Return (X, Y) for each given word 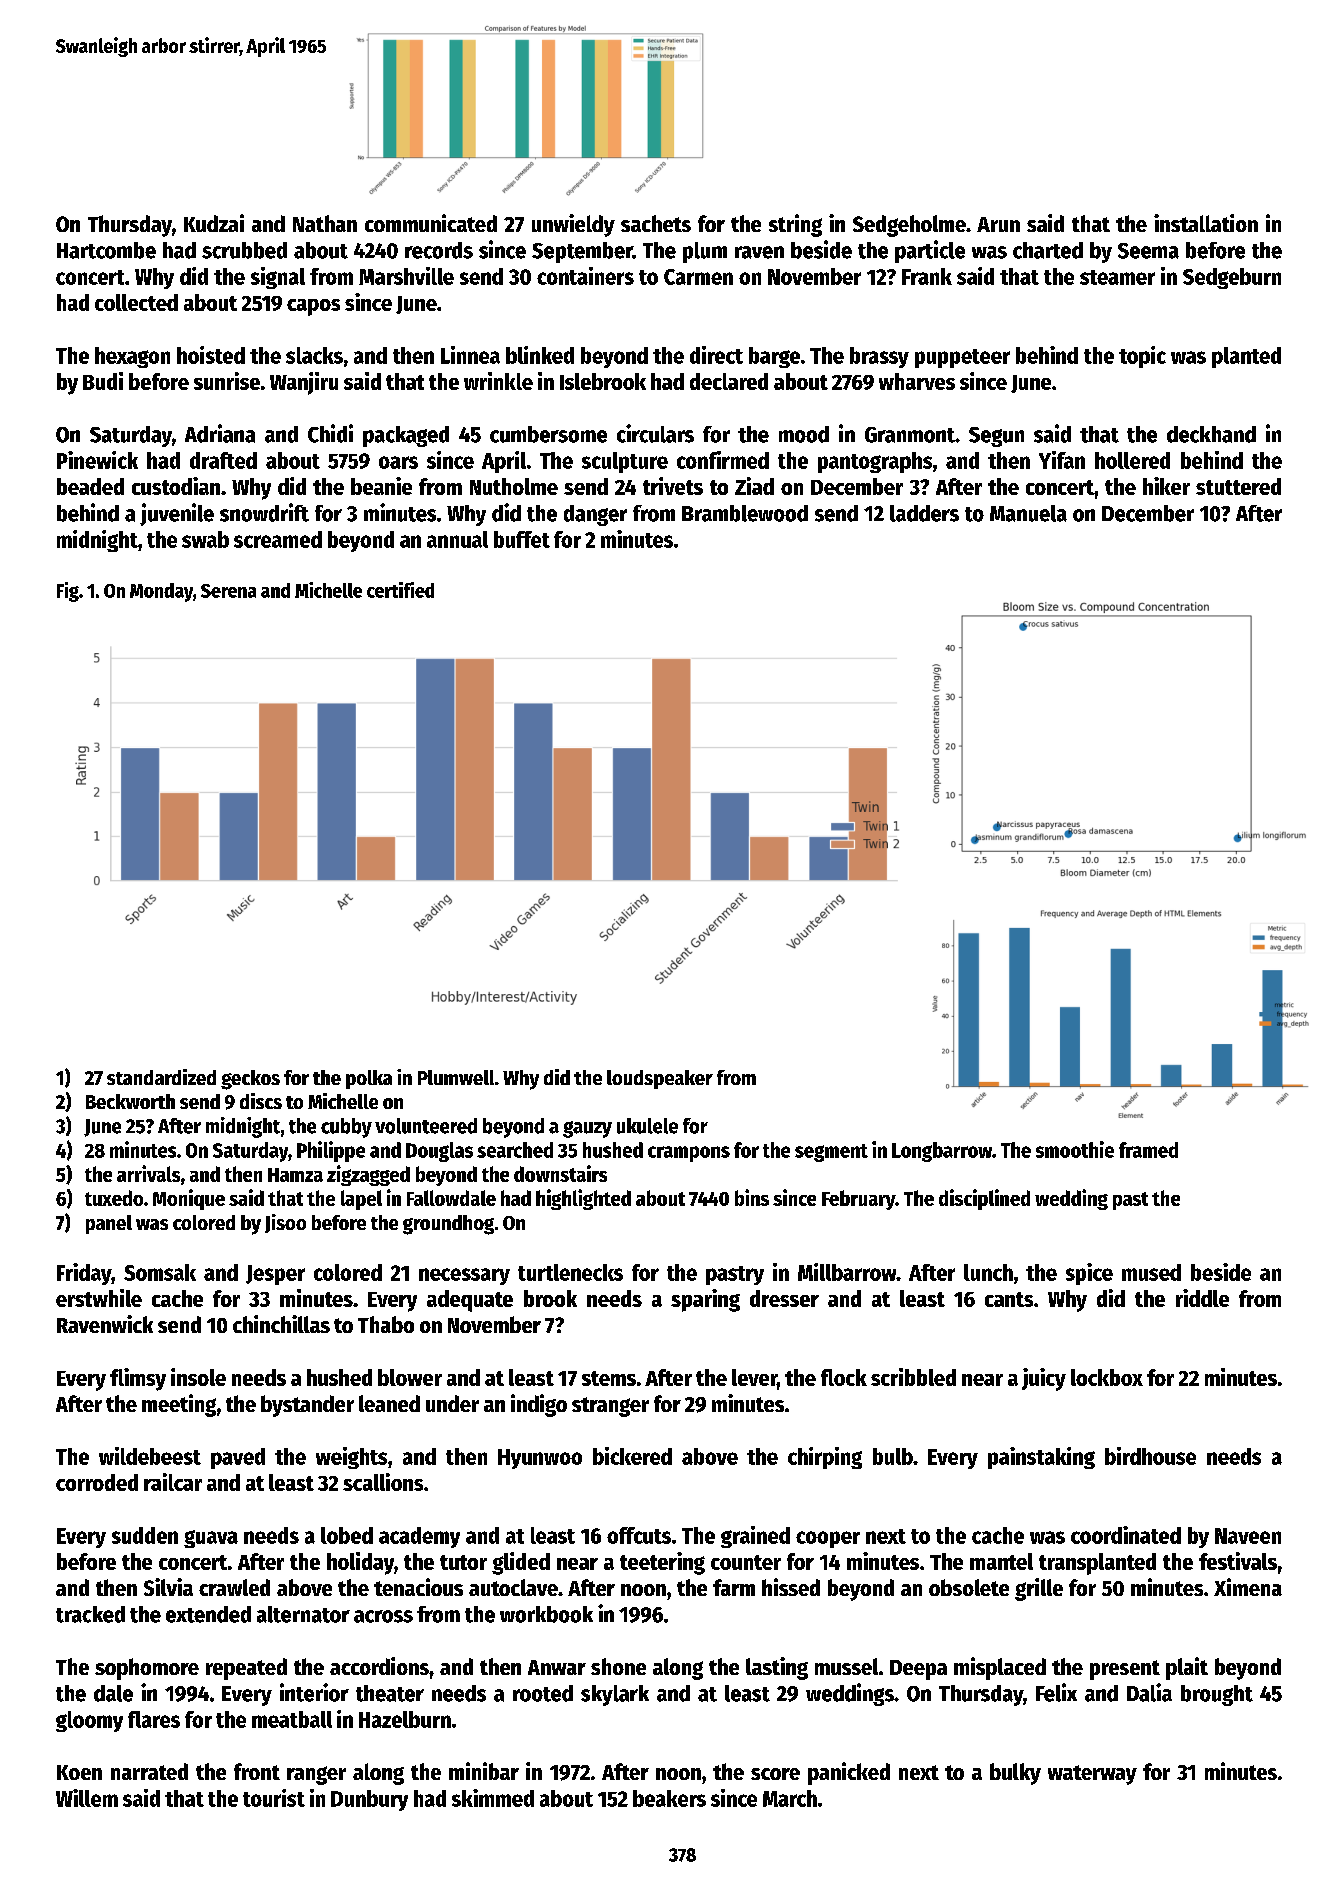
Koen (79, 1772)
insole (198, 1377)
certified (400, 590)
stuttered (1238, 486)
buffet (522, 539)
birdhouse (1150, 1456)
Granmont (910, 435)
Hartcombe (106, 250)
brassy (879, 357)
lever (754, 1377)
